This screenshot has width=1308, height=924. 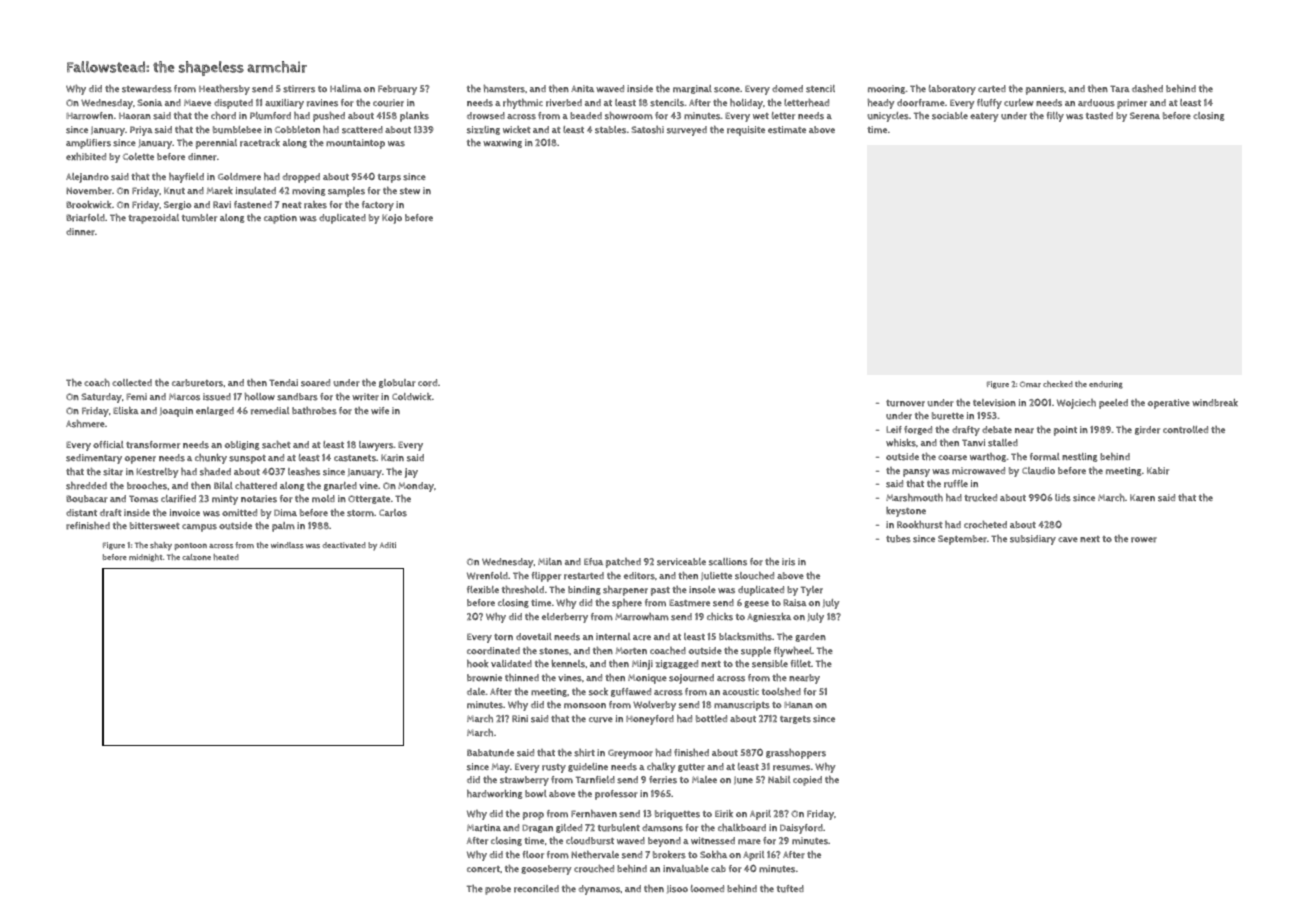 I want to click on Briarfold, so click(x=85, y=218).
